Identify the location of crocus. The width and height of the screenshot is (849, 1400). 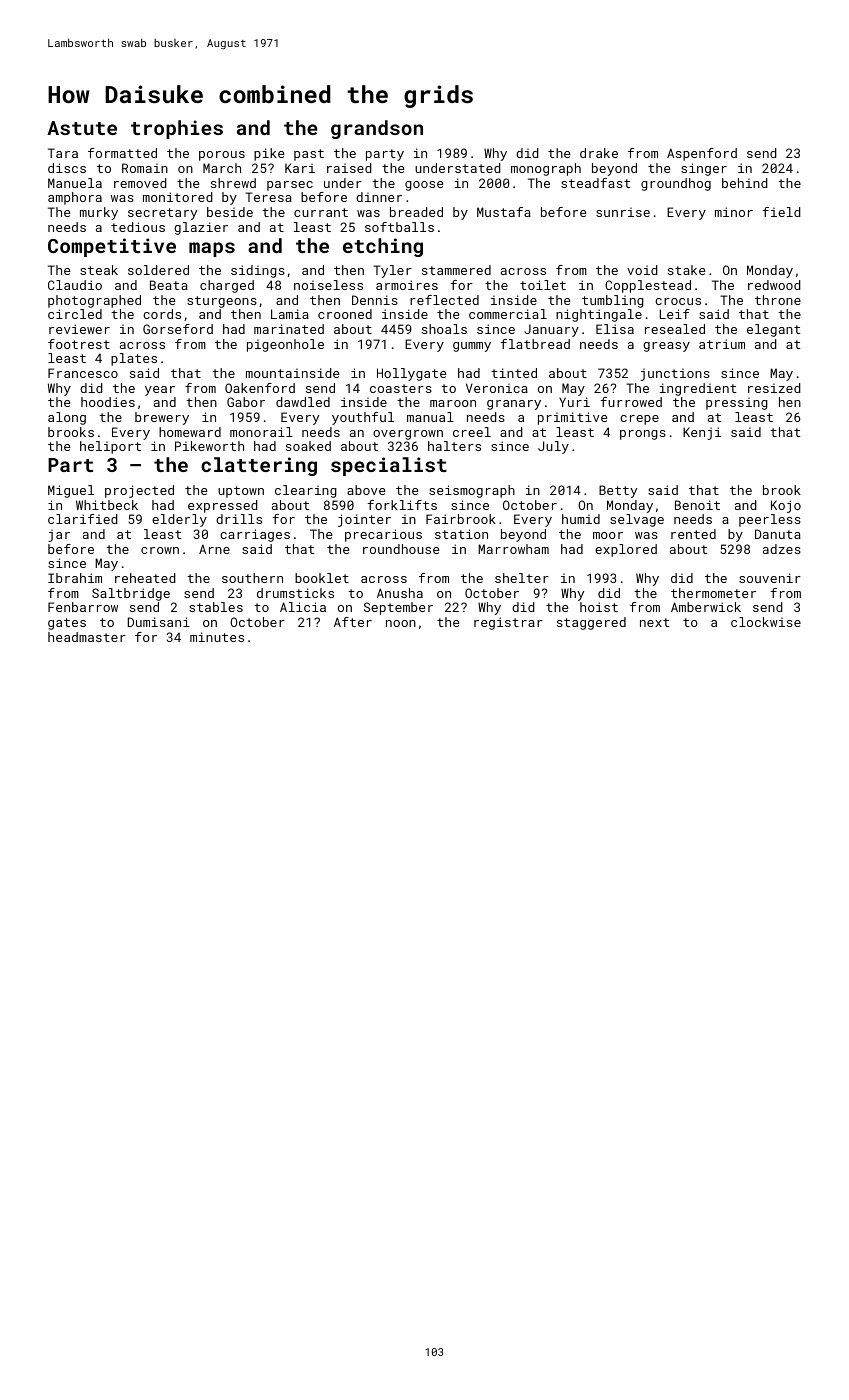
(678, 301).
